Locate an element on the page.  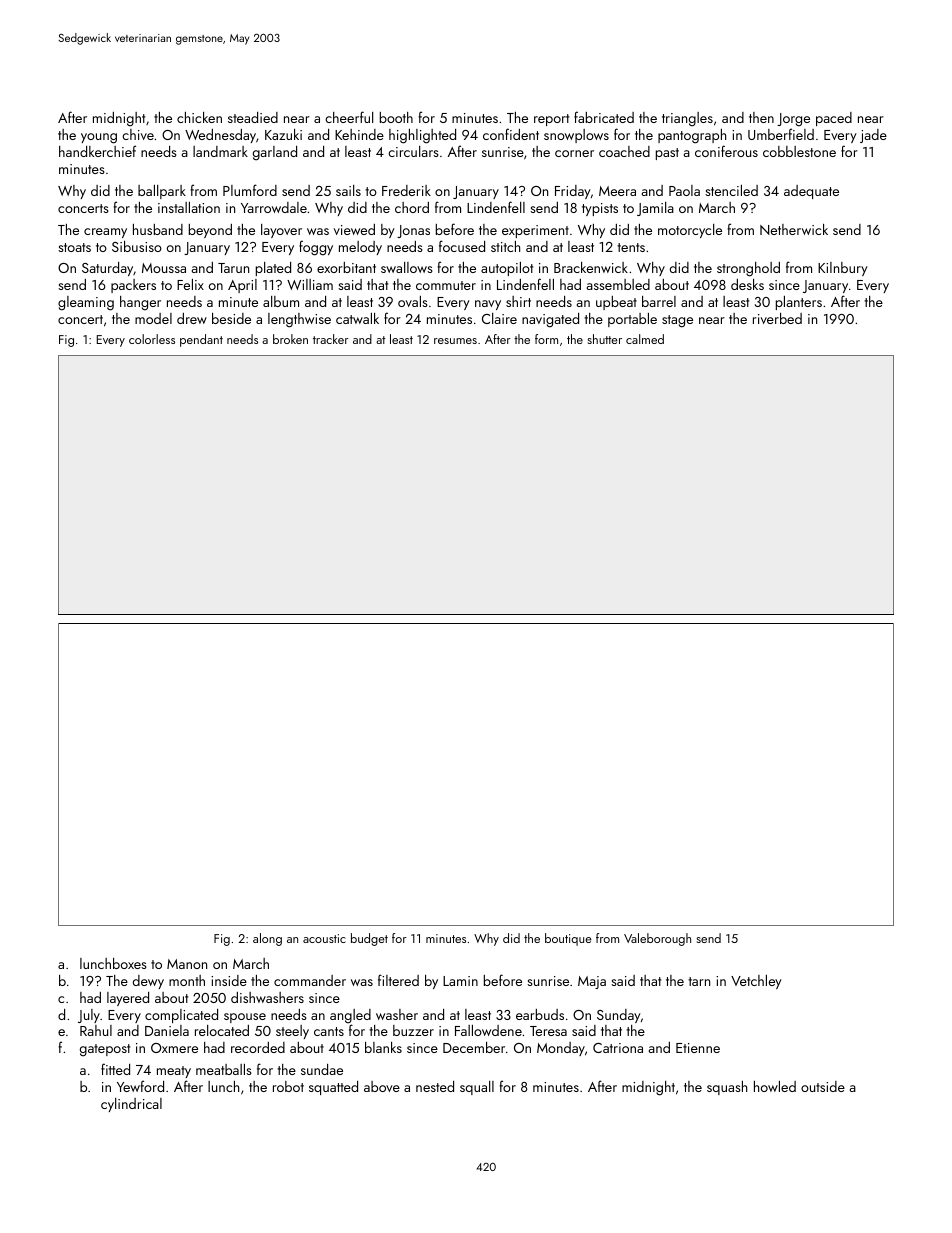
form is located at coordinates (546, 339).
